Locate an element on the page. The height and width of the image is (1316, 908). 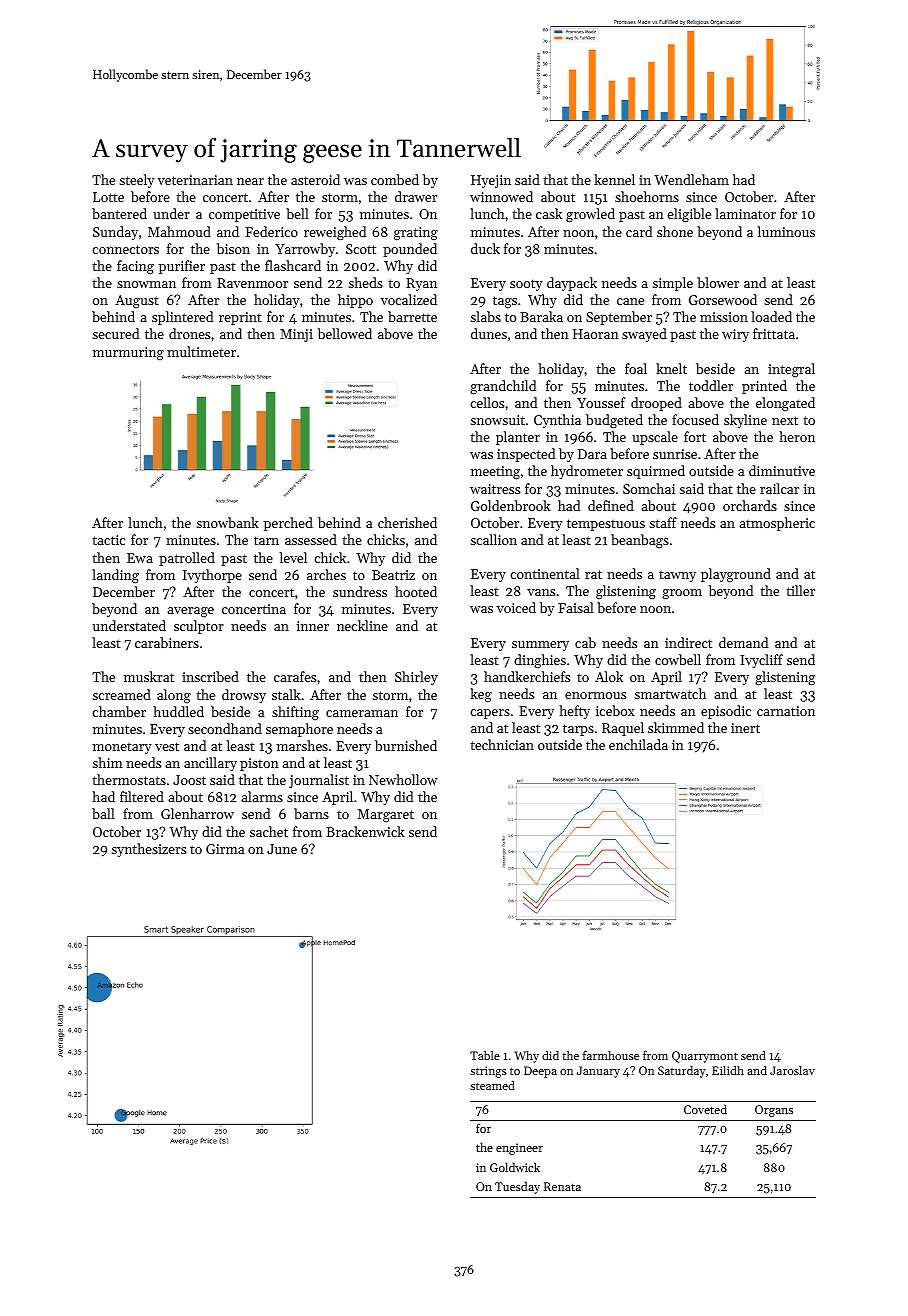
monetary is located at coordinates (122, 748).
